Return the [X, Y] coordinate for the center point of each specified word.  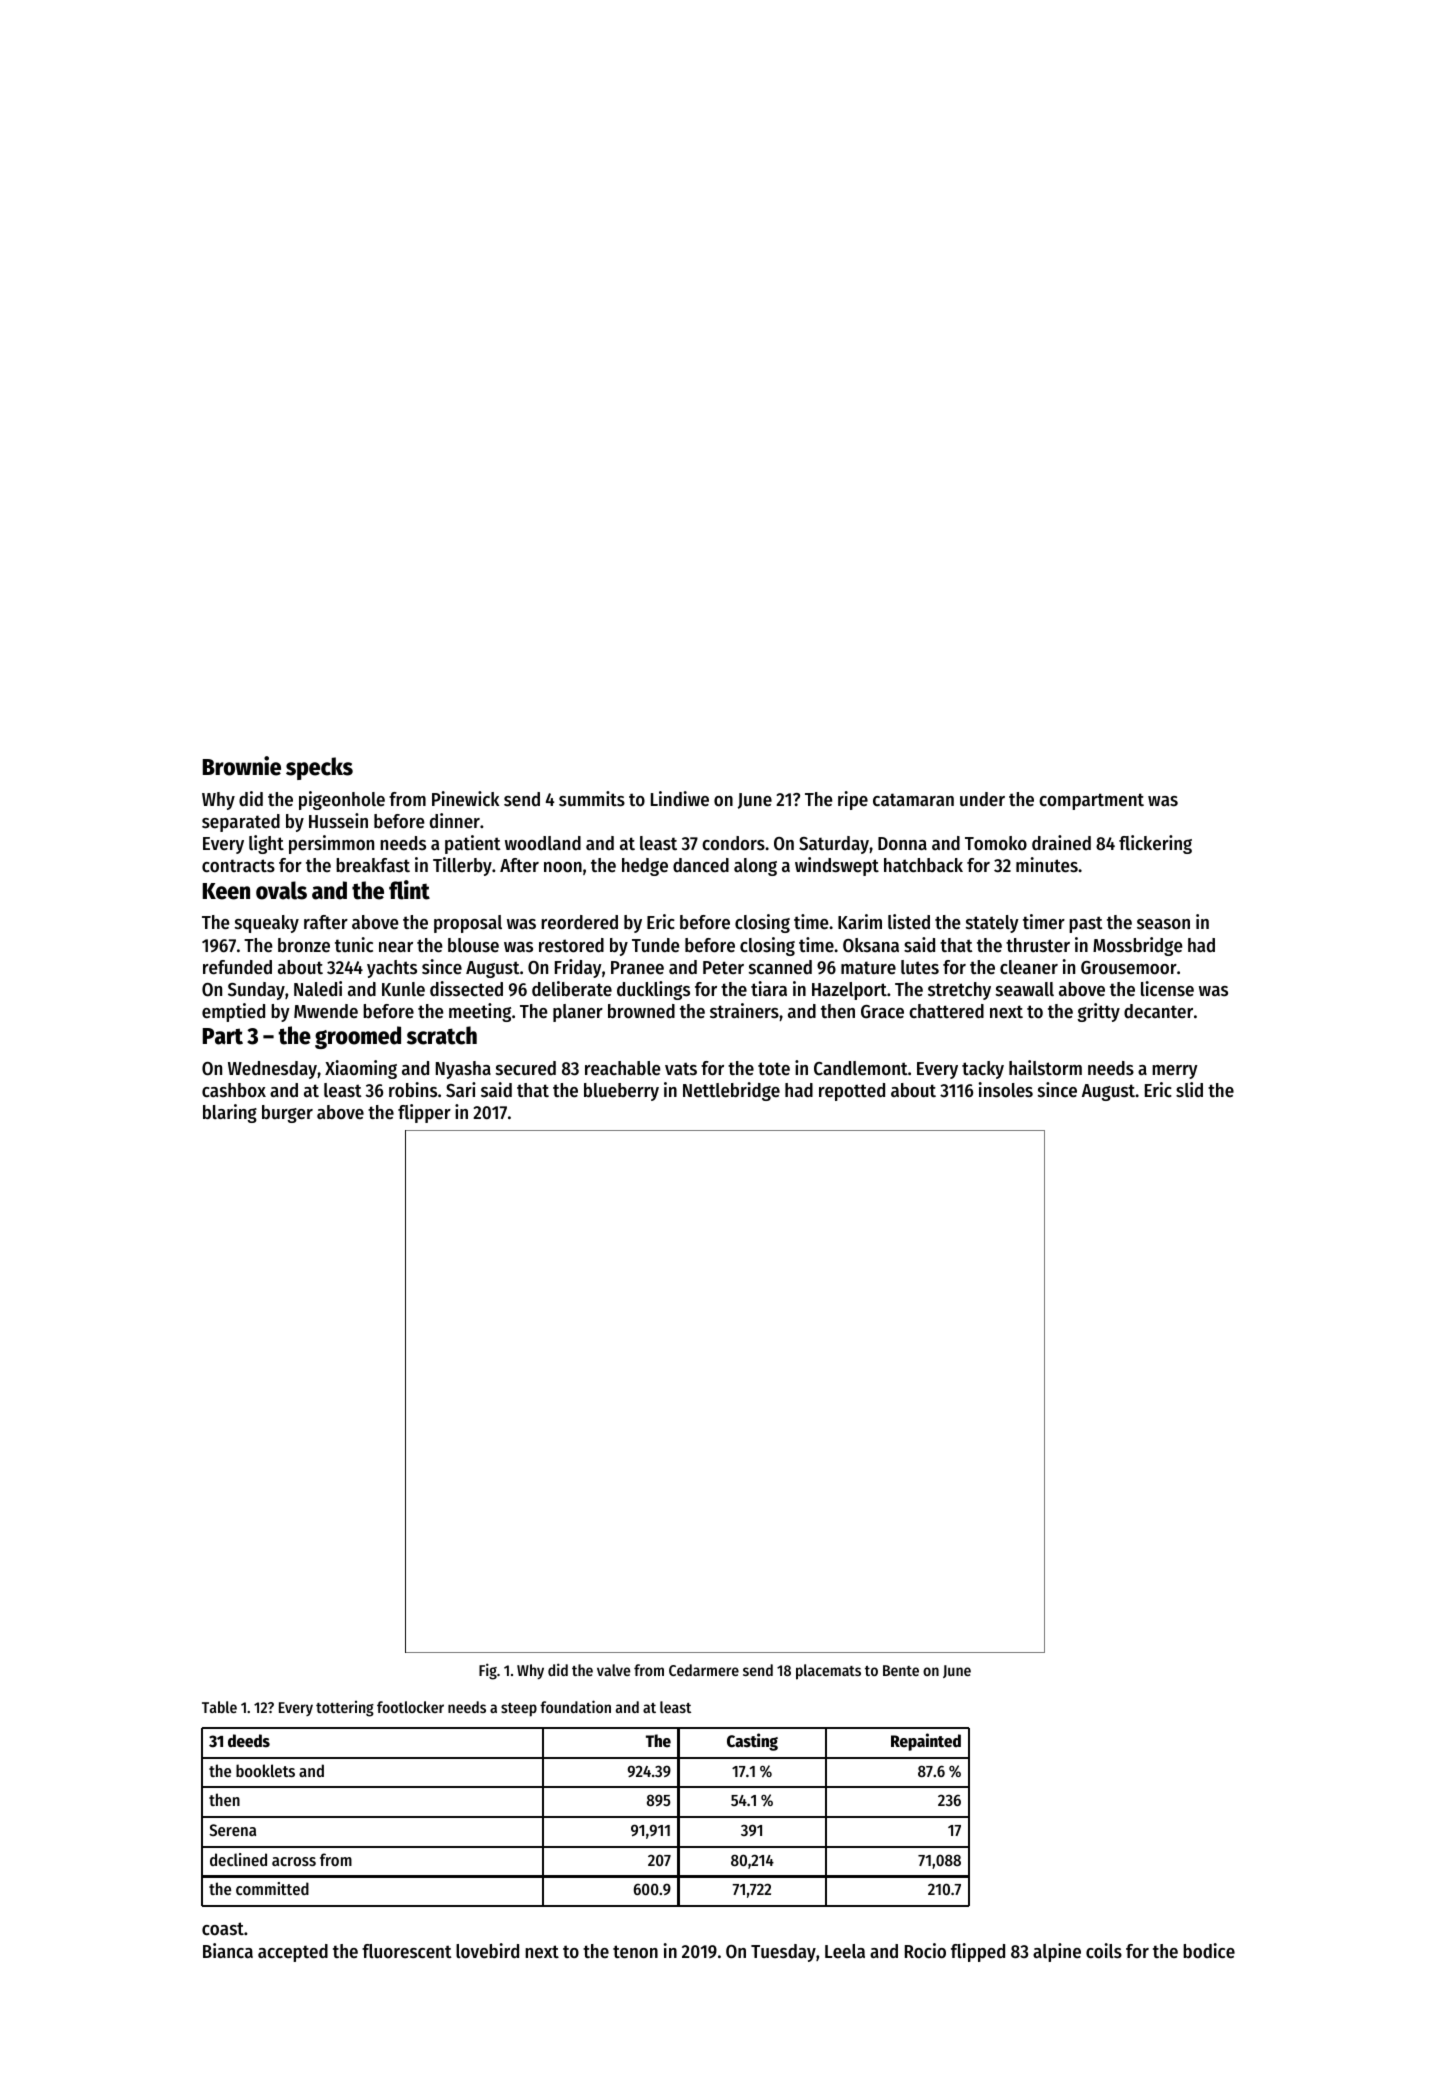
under [982, 799]
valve [613, 1670]
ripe [853, 800]
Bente [901, 1670]
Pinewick [465, 799]
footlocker [410, 1707]
